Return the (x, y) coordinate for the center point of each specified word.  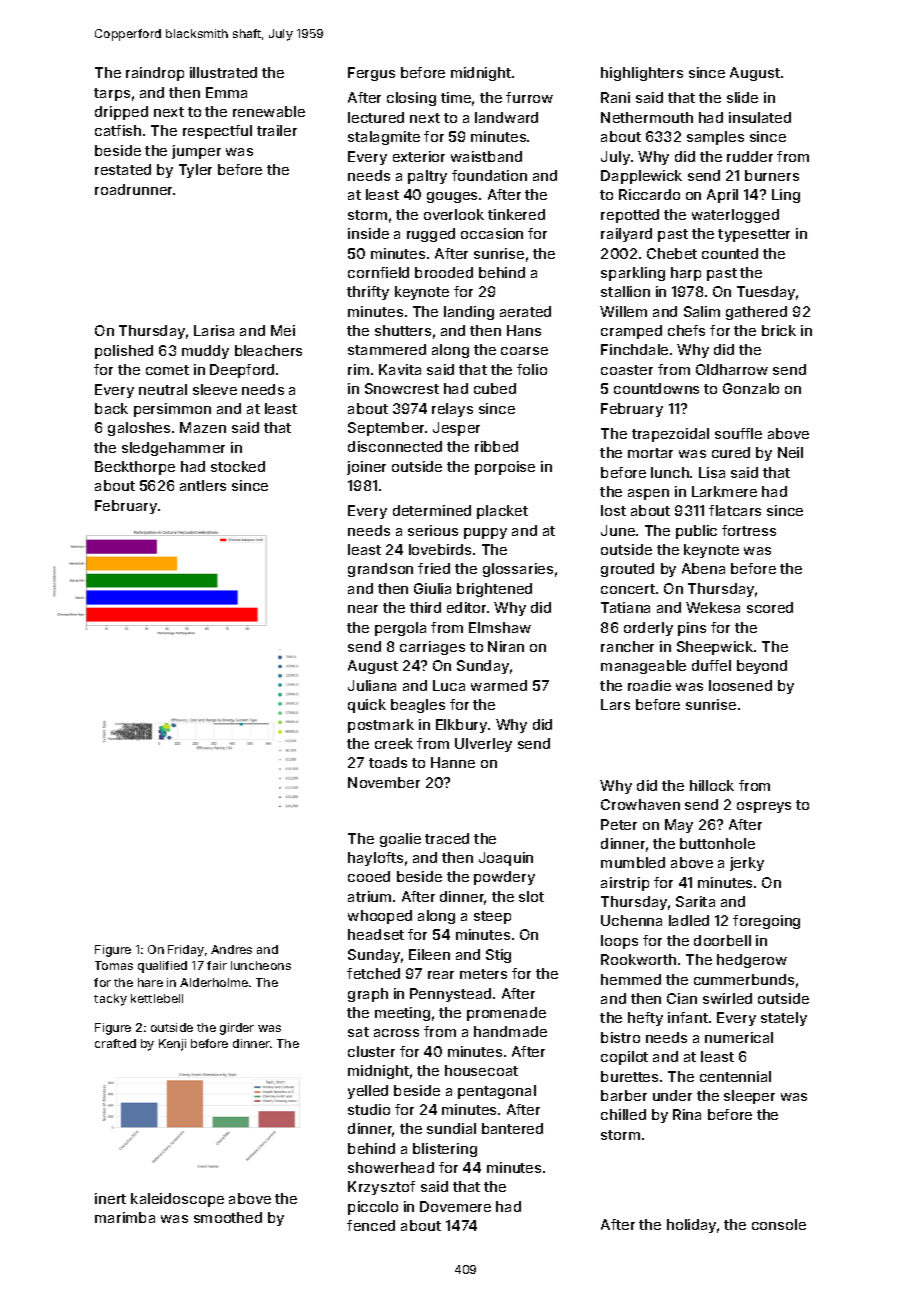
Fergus (371, 74)
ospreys (764, 807)
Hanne (453, 762)
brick (779, 330)
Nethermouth (647, 117)
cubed (495, 388)
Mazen (203, 427)
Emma (226, 92)
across (396, 1033)
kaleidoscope (177, 1200)
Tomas (114, 965)
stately (784, 1019)
